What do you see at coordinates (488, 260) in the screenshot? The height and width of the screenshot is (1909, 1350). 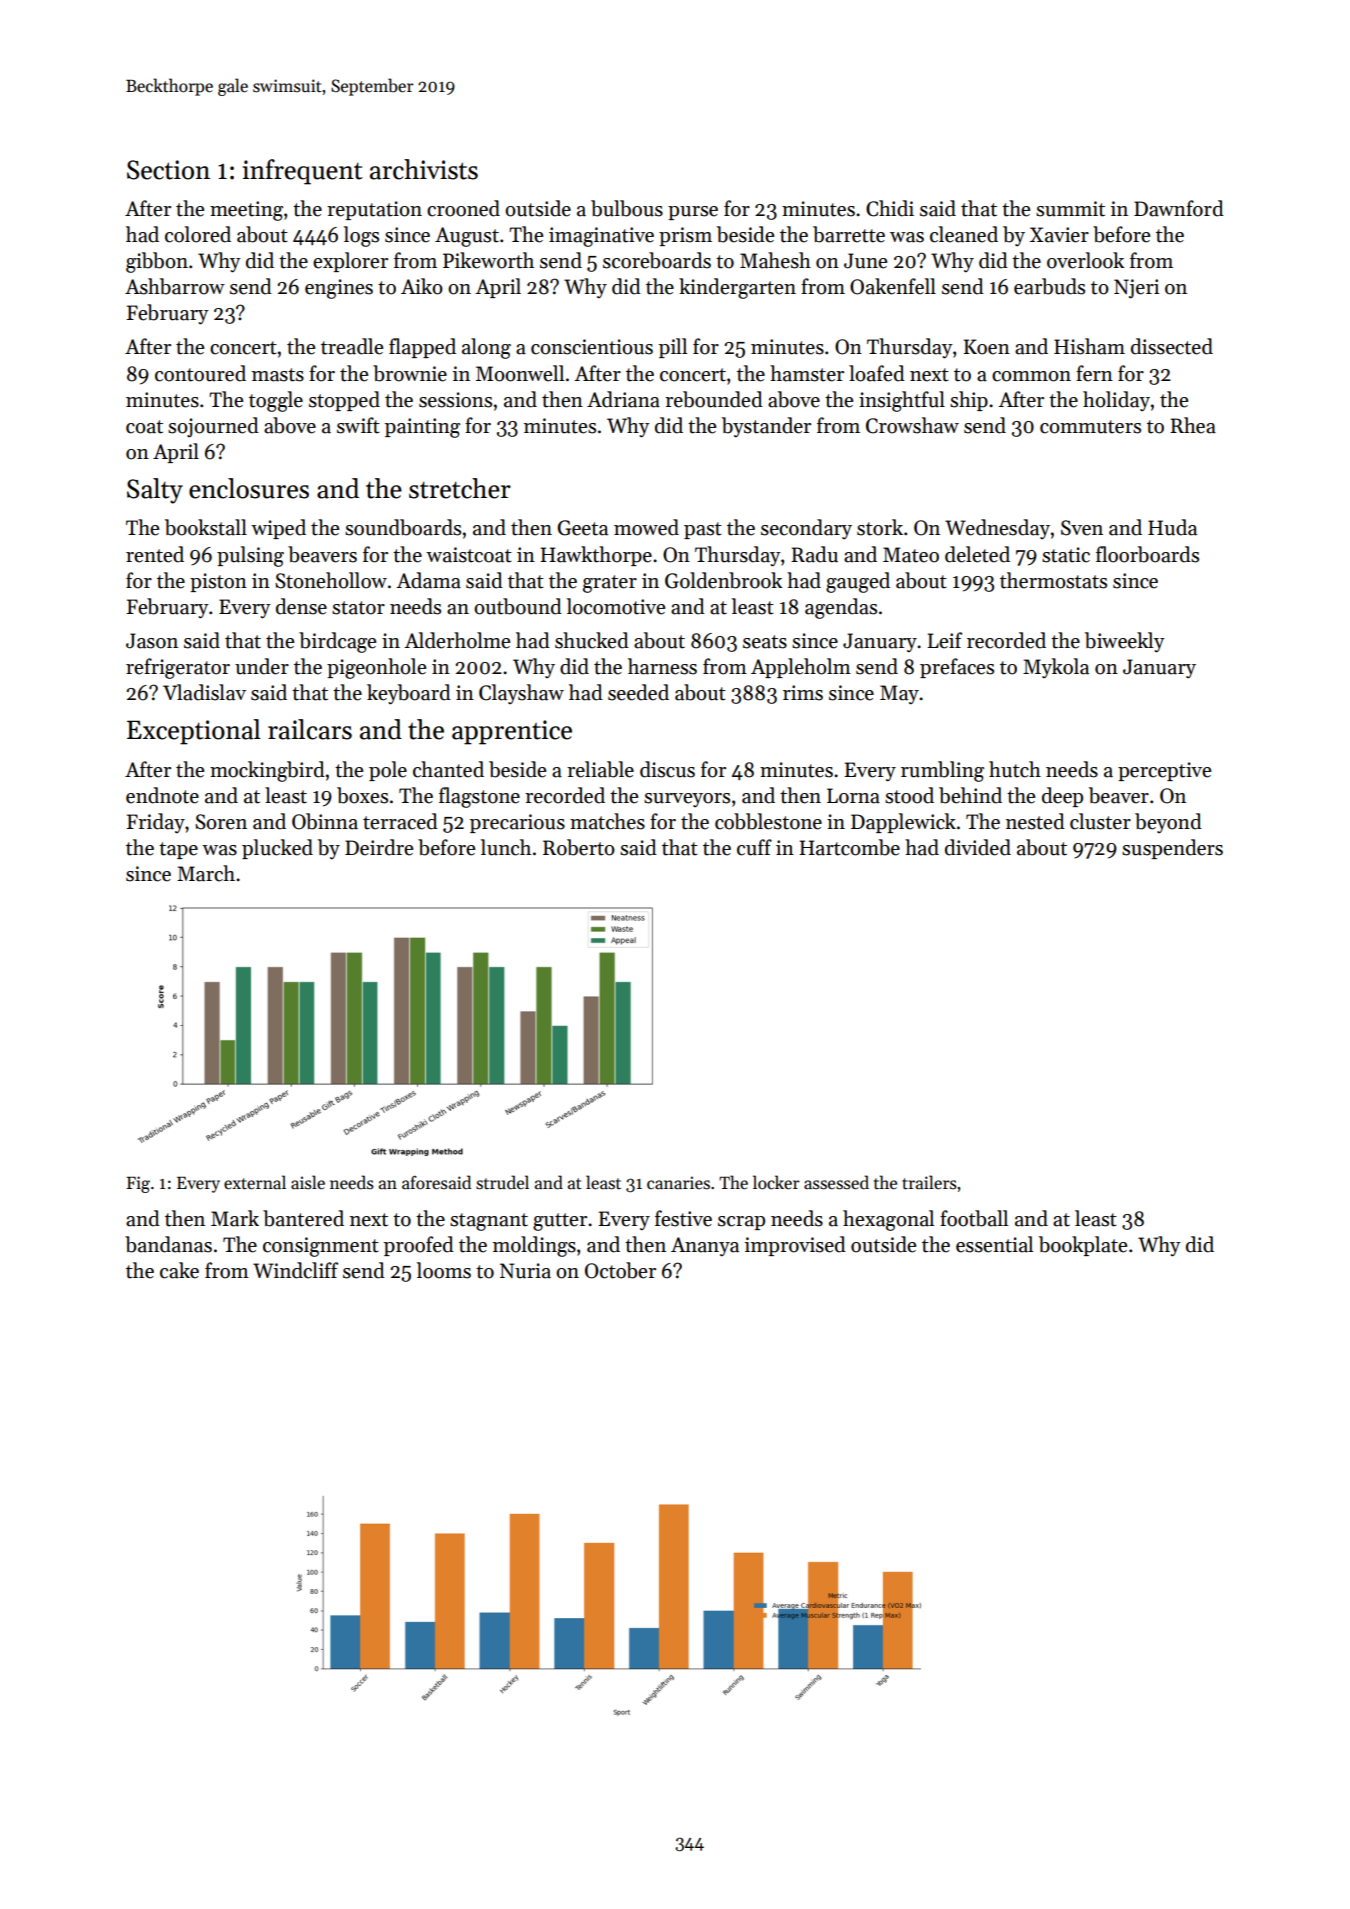 I see `Pikeworth` at bounding box center [488, 260].
